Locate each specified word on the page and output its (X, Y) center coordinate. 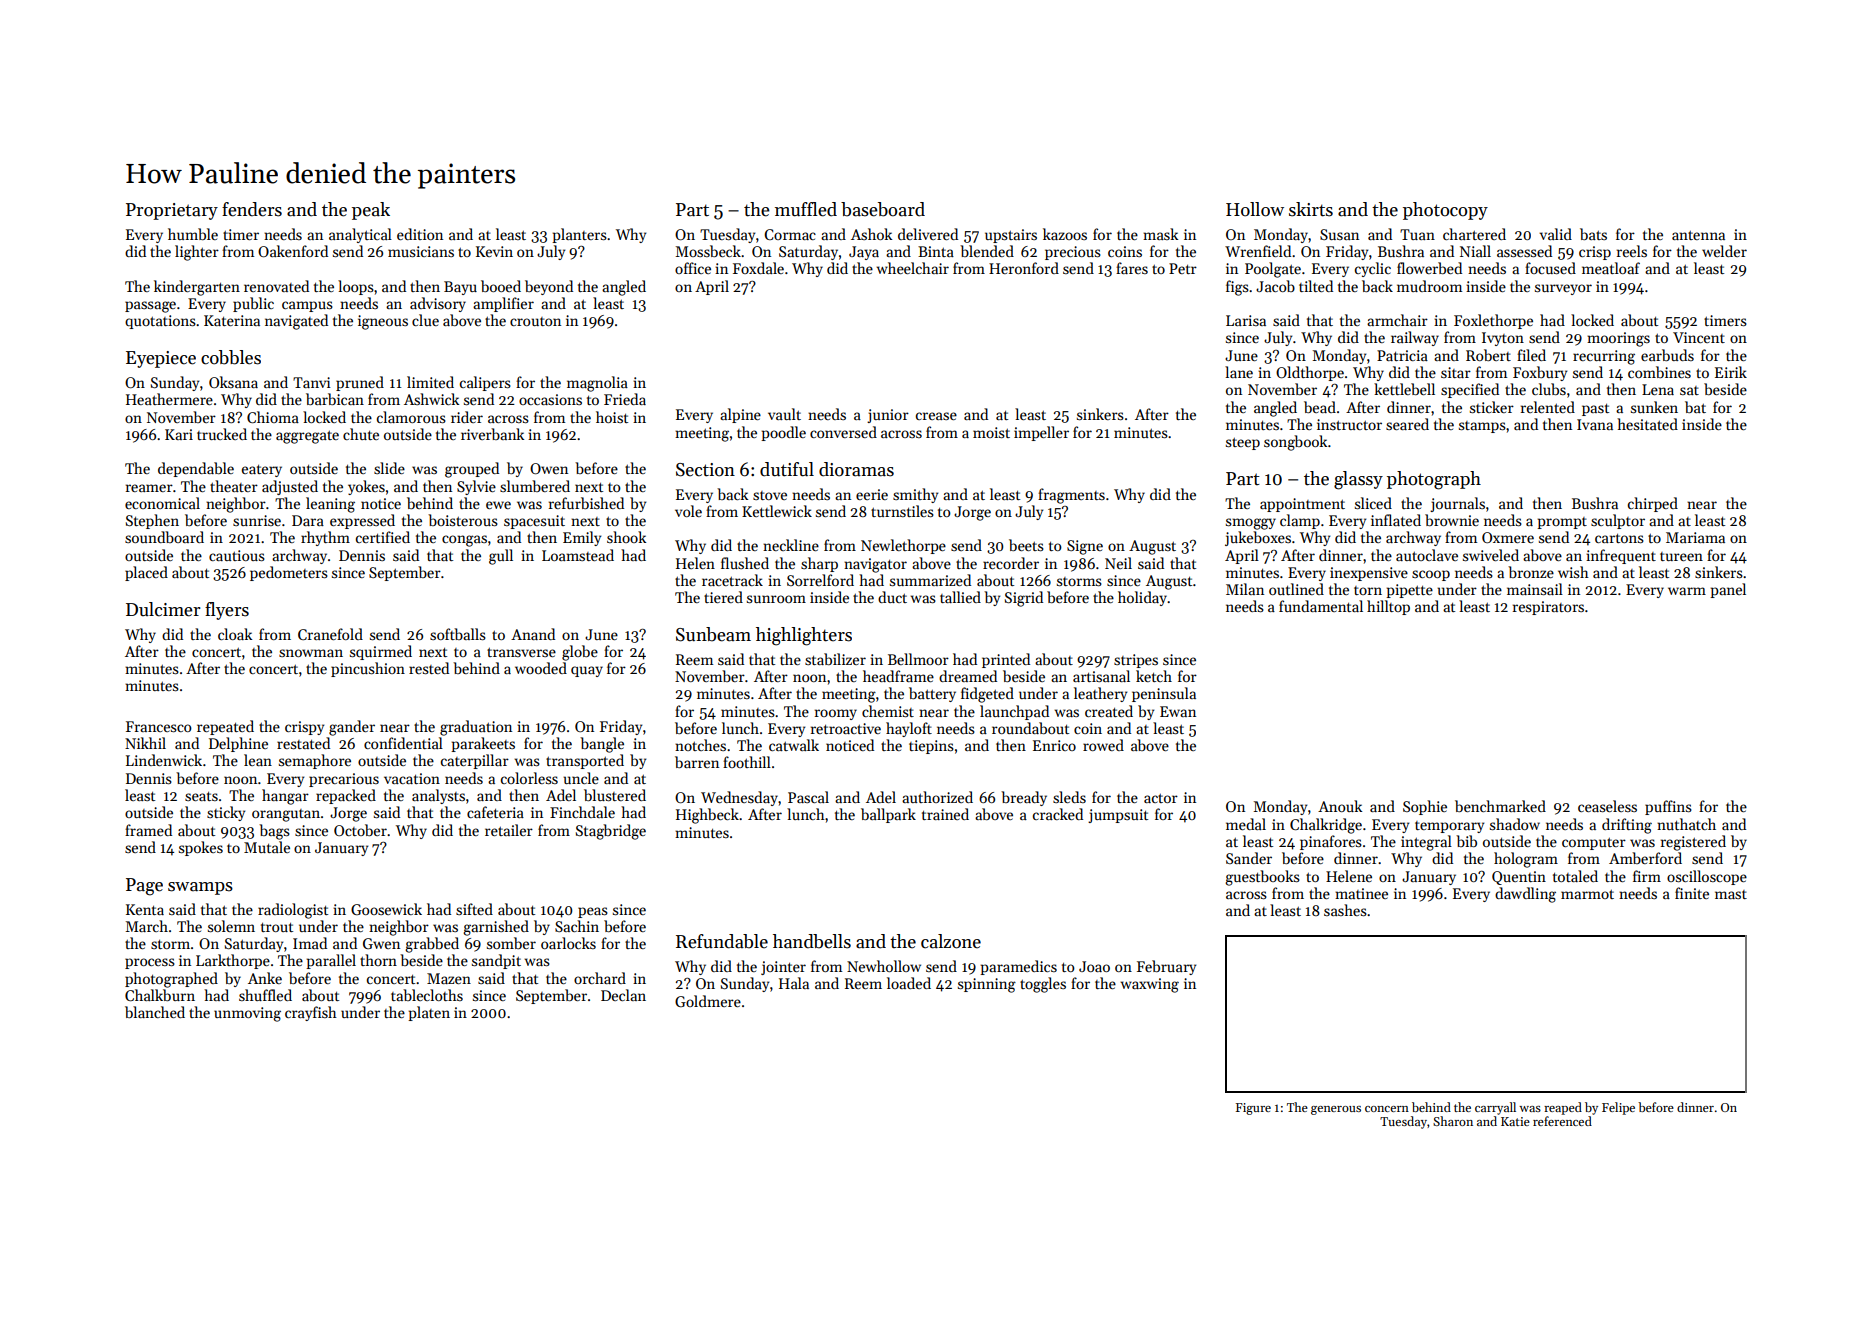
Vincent (1699, 337)
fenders (252, 209)
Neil (1118, 563)
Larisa (1246, 320)
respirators (1548, 608)
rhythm (325, 538)
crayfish (311, 1013)
